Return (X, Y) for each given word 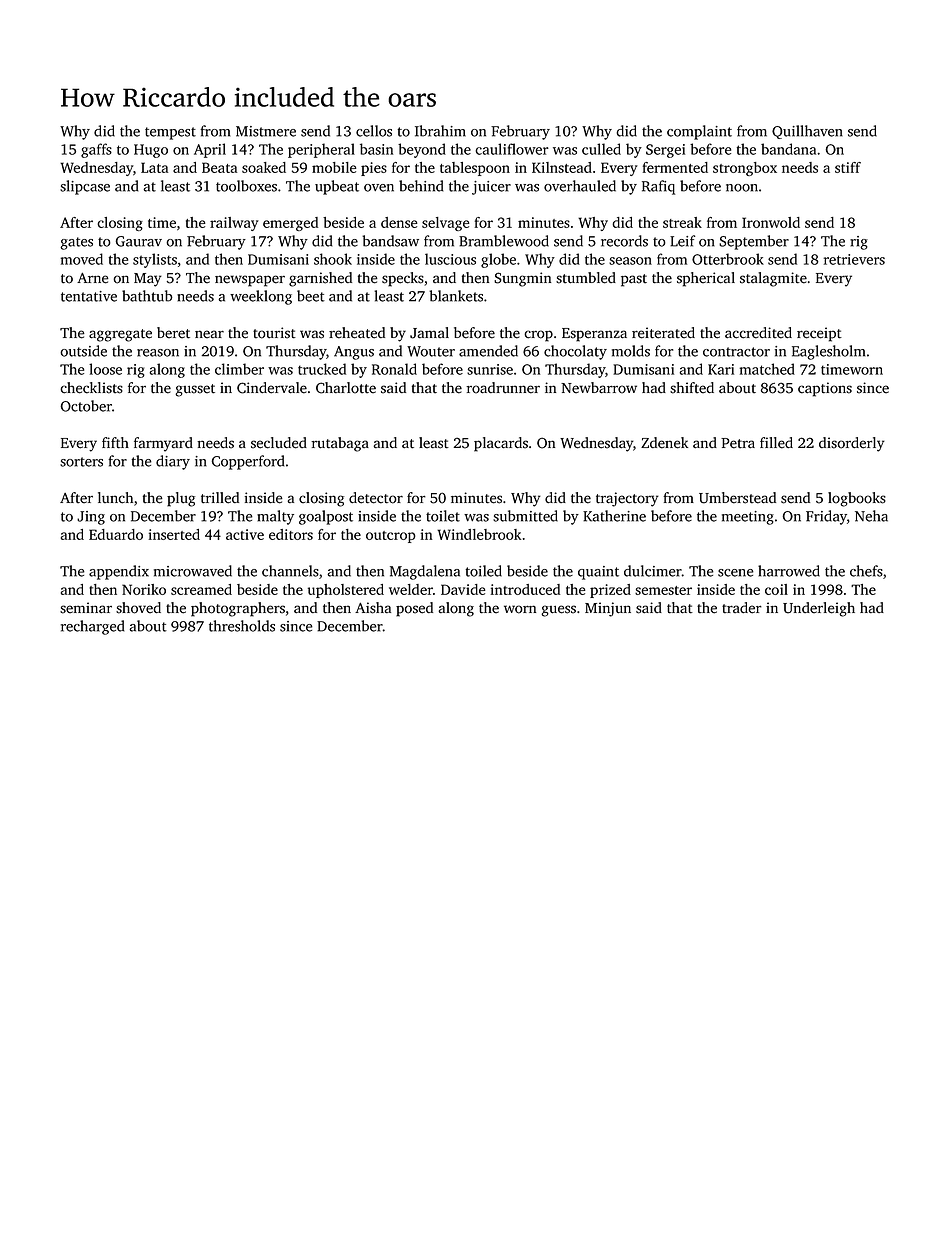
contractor (736, 352)
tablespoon (475, 169)
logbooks (857, 499)
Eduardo (116, 534)
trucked (322, 369)
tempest (170, 133)
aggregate (120, 335)
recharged (92, 627)
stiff (848, 167)
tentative (89, 296)
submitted (525, 516)
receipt (819, 334)
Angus (354, 353)
